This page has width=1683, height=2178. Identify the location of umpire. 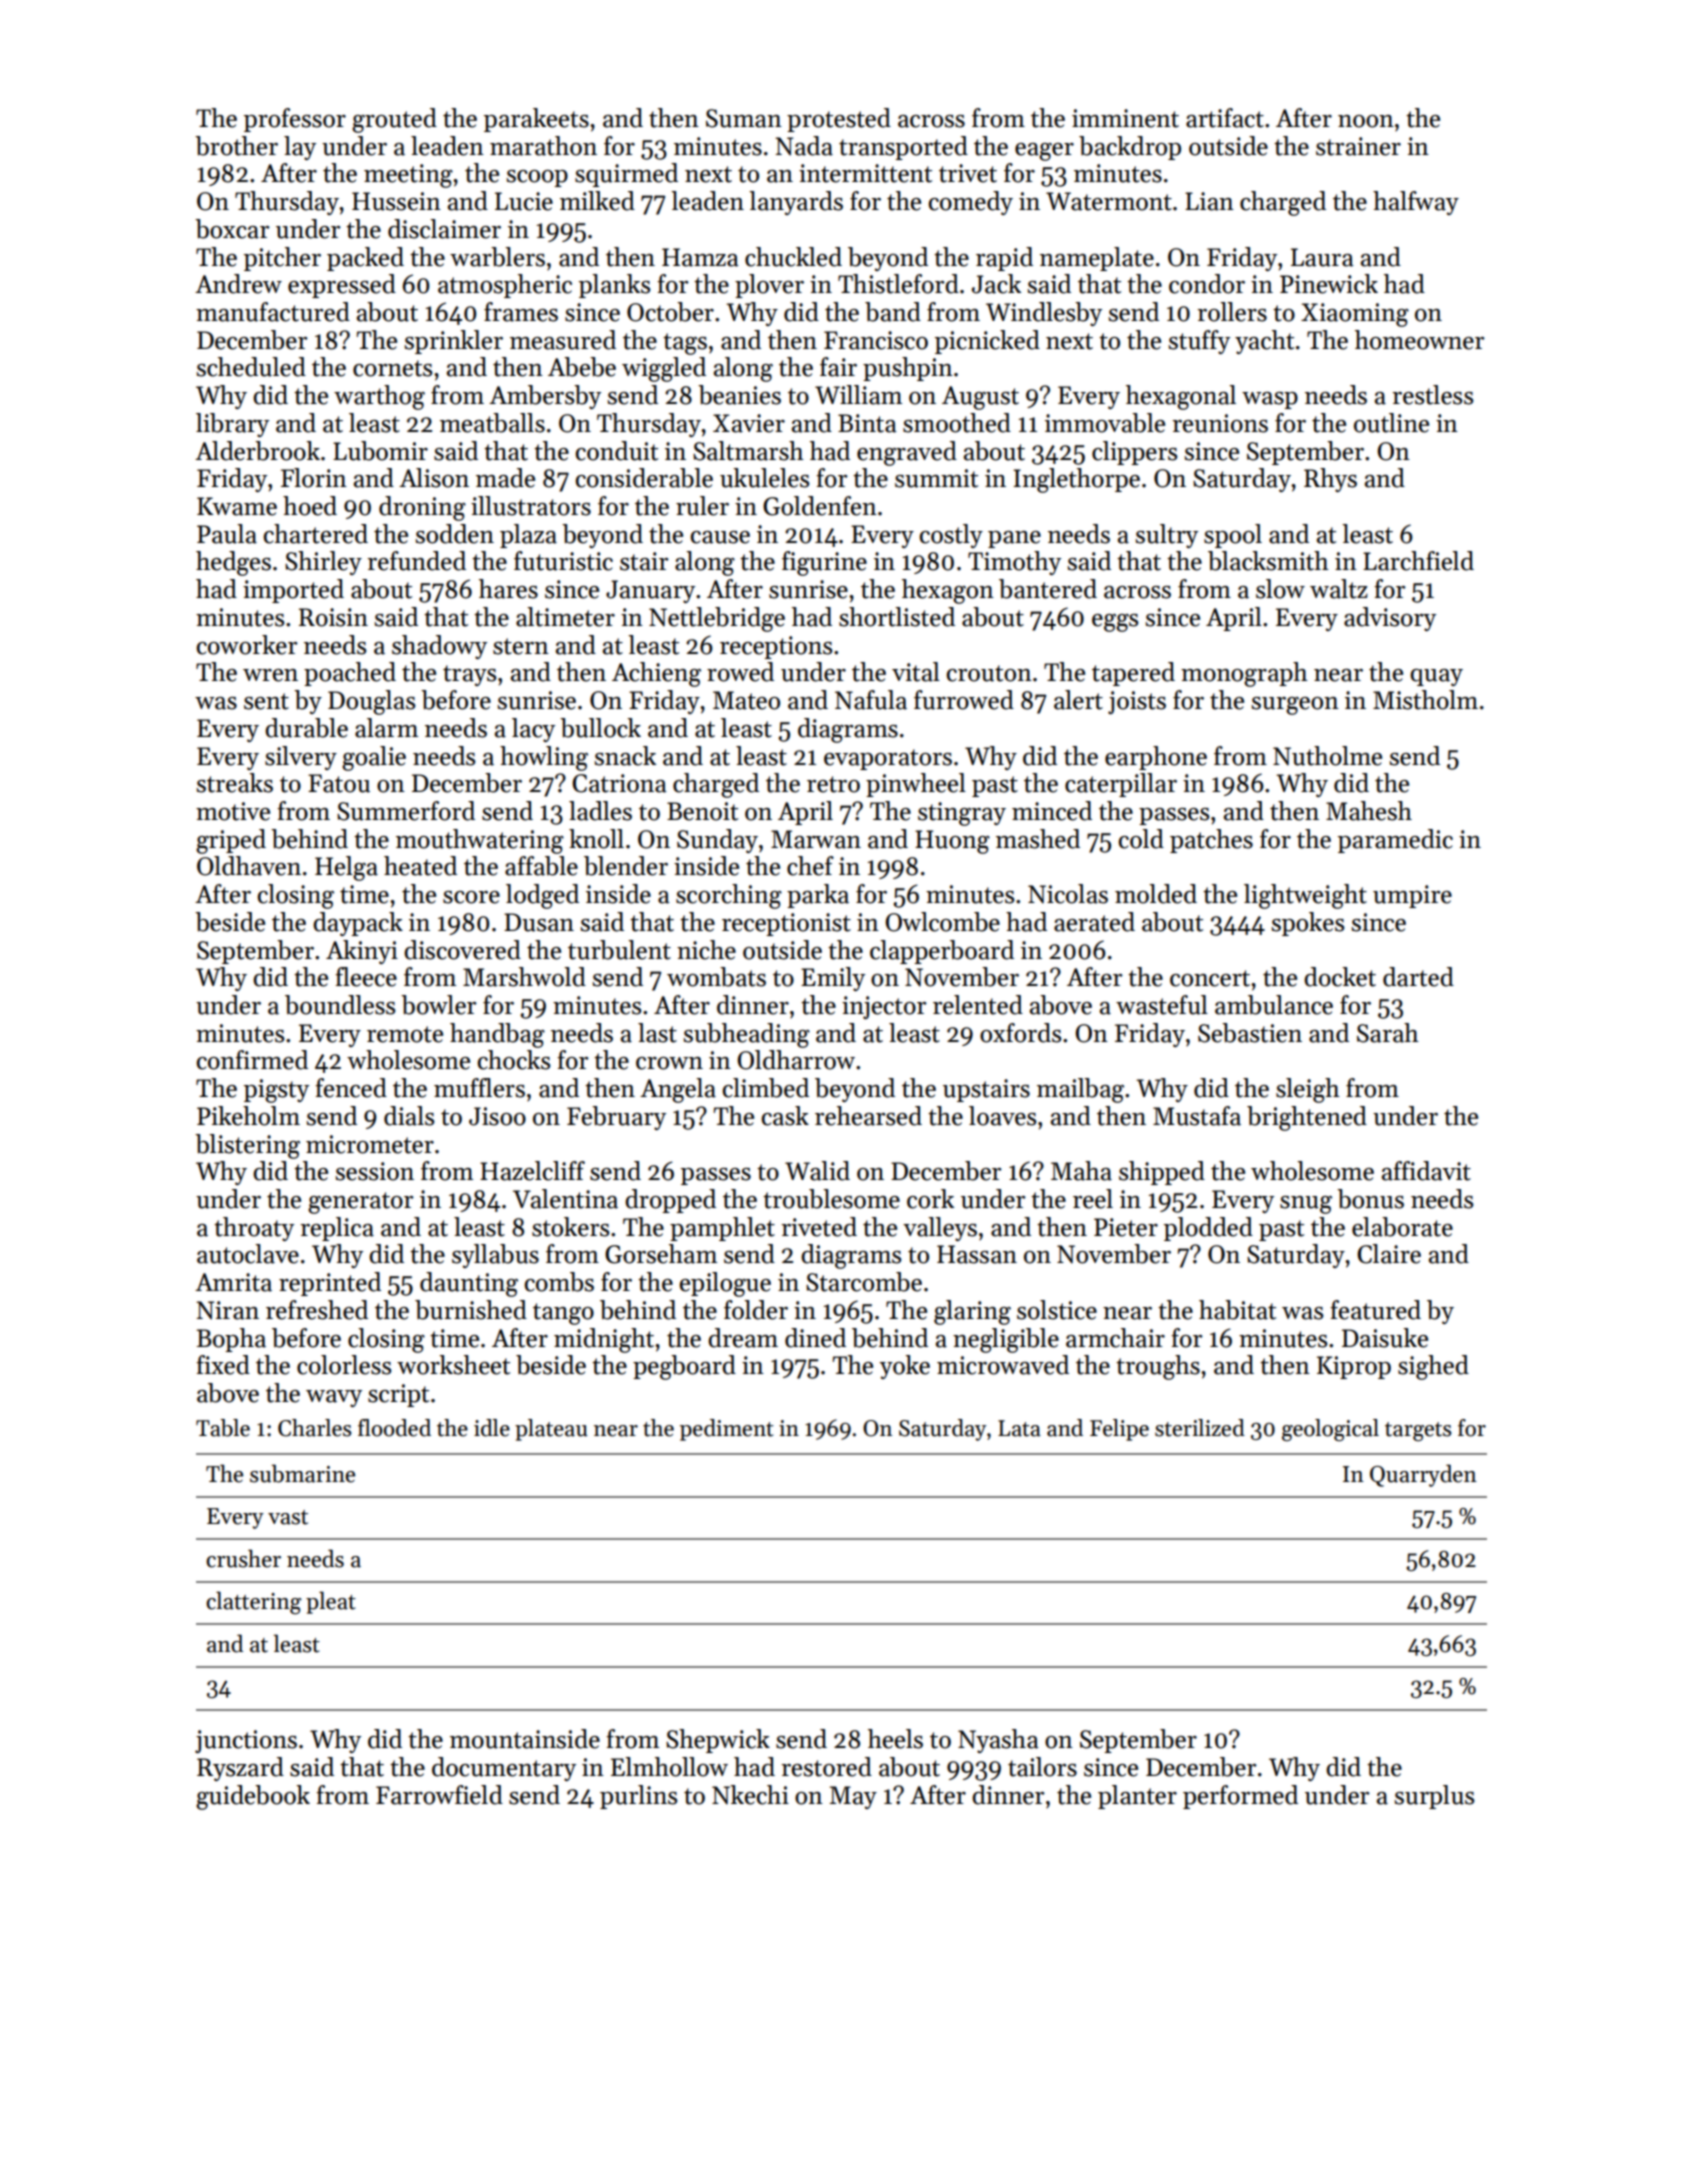
(1412, 896).
